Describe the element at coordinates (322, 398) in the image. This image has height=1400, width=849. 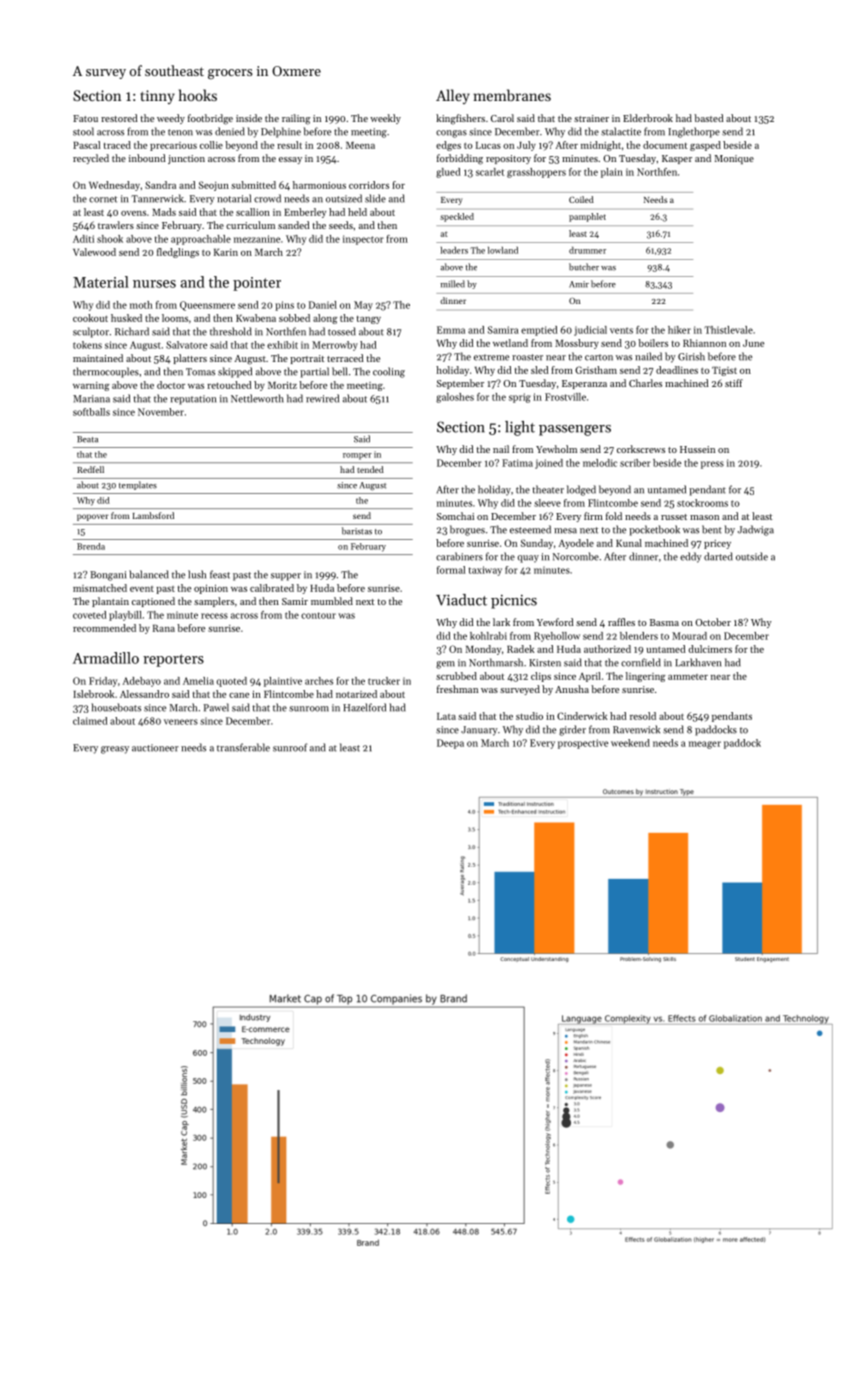
I see `rewired` at that location.
